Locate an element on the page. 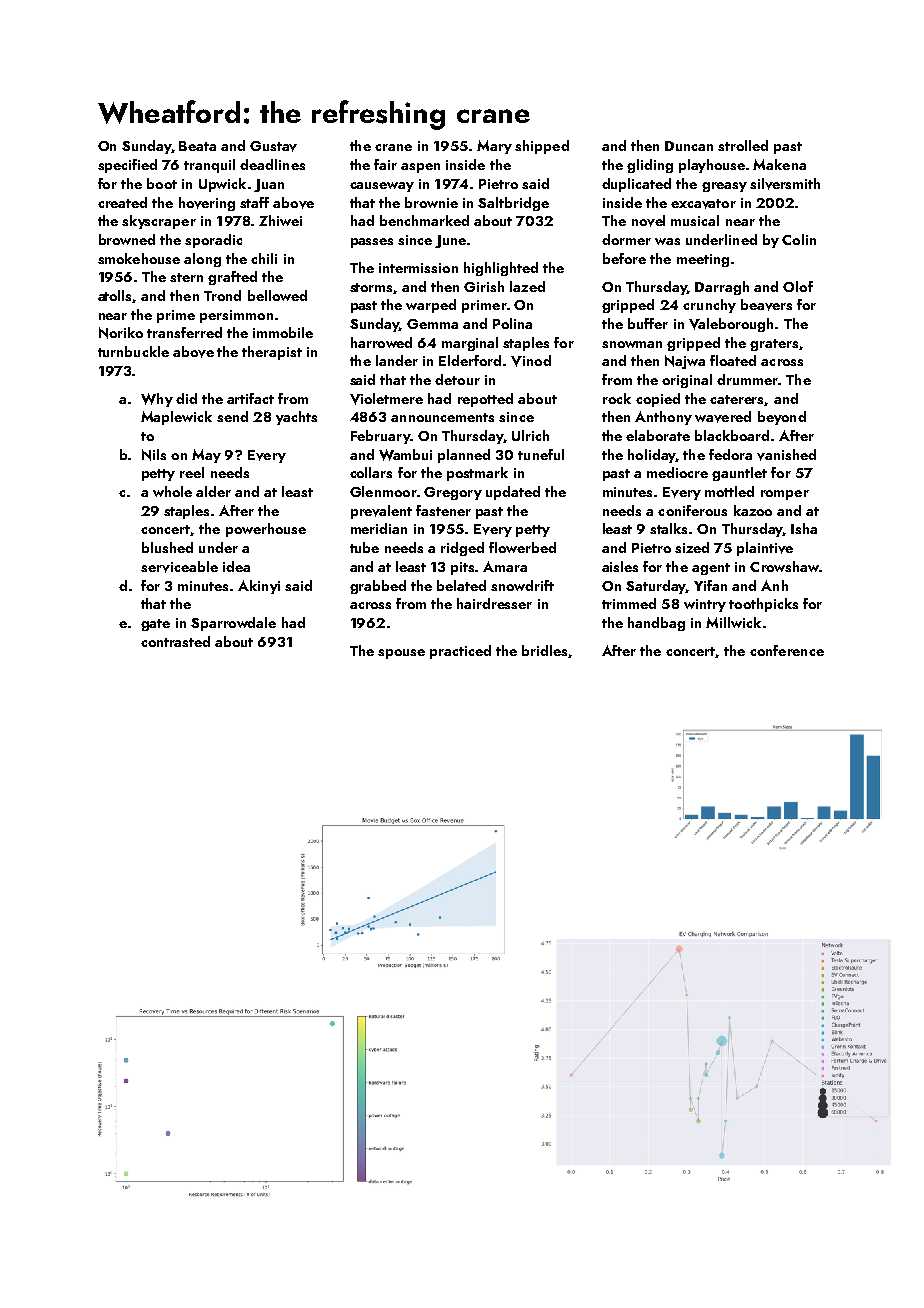 Image resolution: width=924 pixels, height=1308 pixels. Wambui is located at coordinates (405, 455).
